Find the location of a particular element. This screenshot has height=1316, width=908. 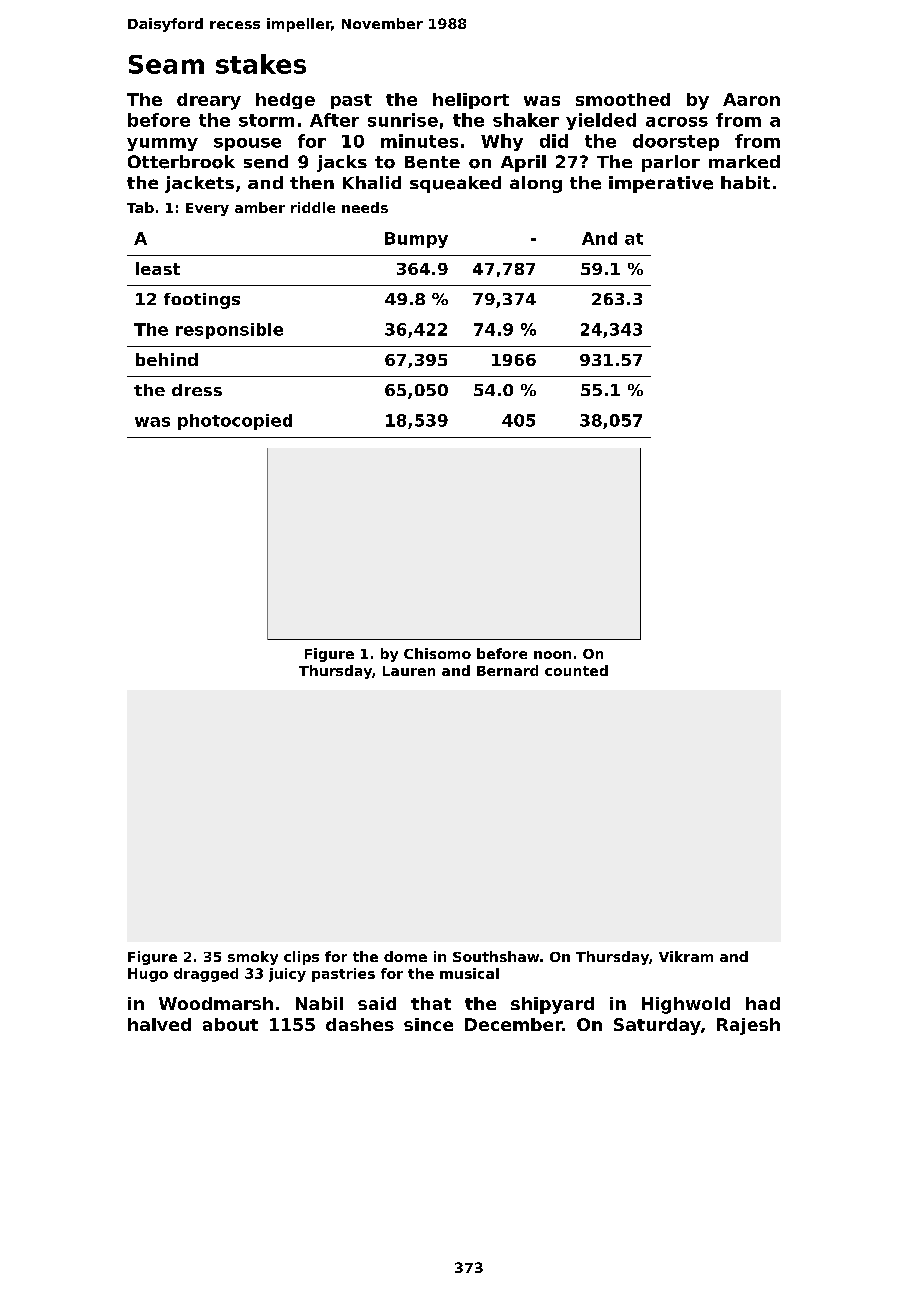

since is located at coordinates (428, 1024).
